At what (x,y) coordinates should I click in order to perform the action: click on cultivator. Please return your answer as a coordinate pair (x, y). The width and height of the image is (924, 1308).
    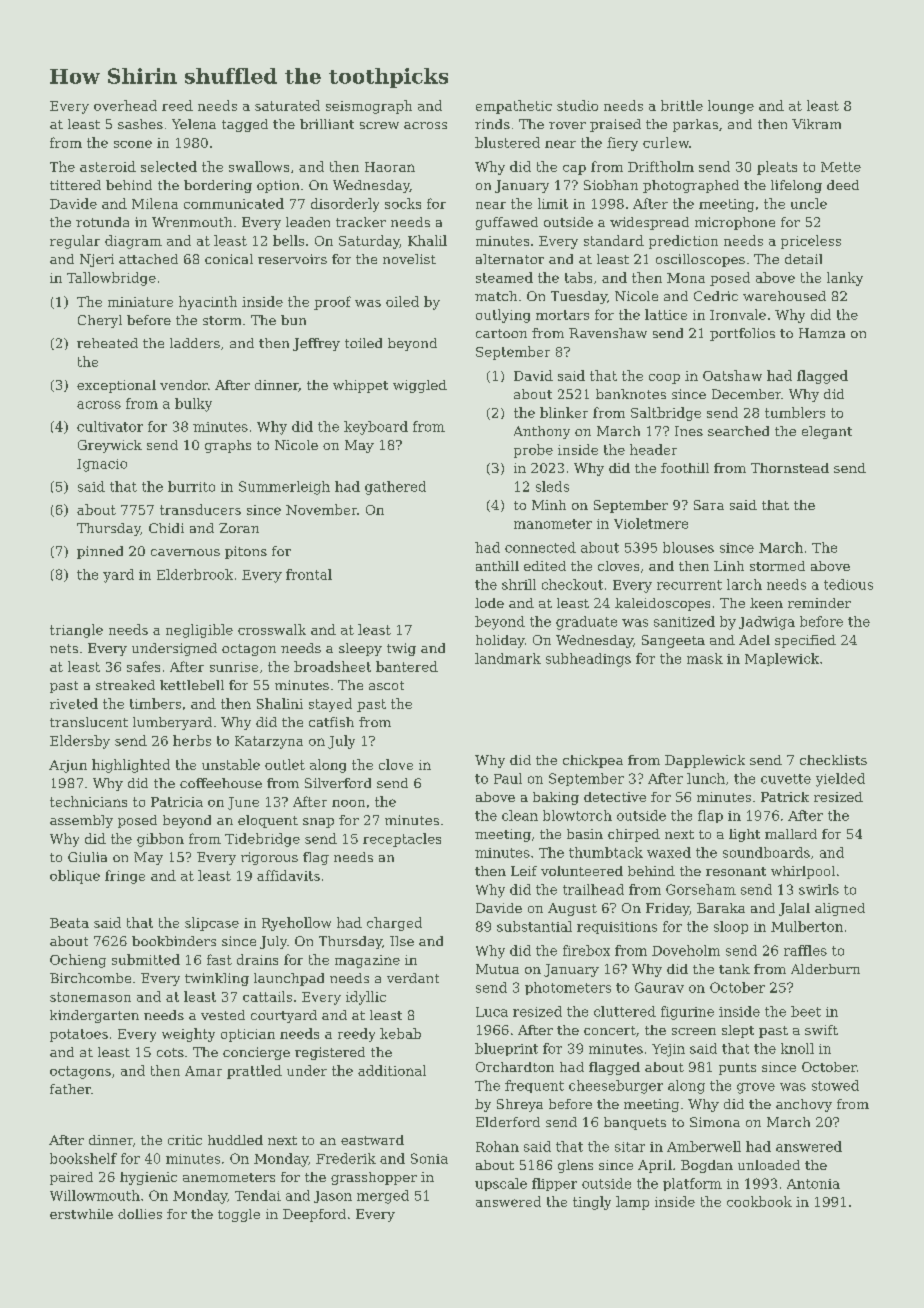
    Looking at the image, I should click on (110, 426).
